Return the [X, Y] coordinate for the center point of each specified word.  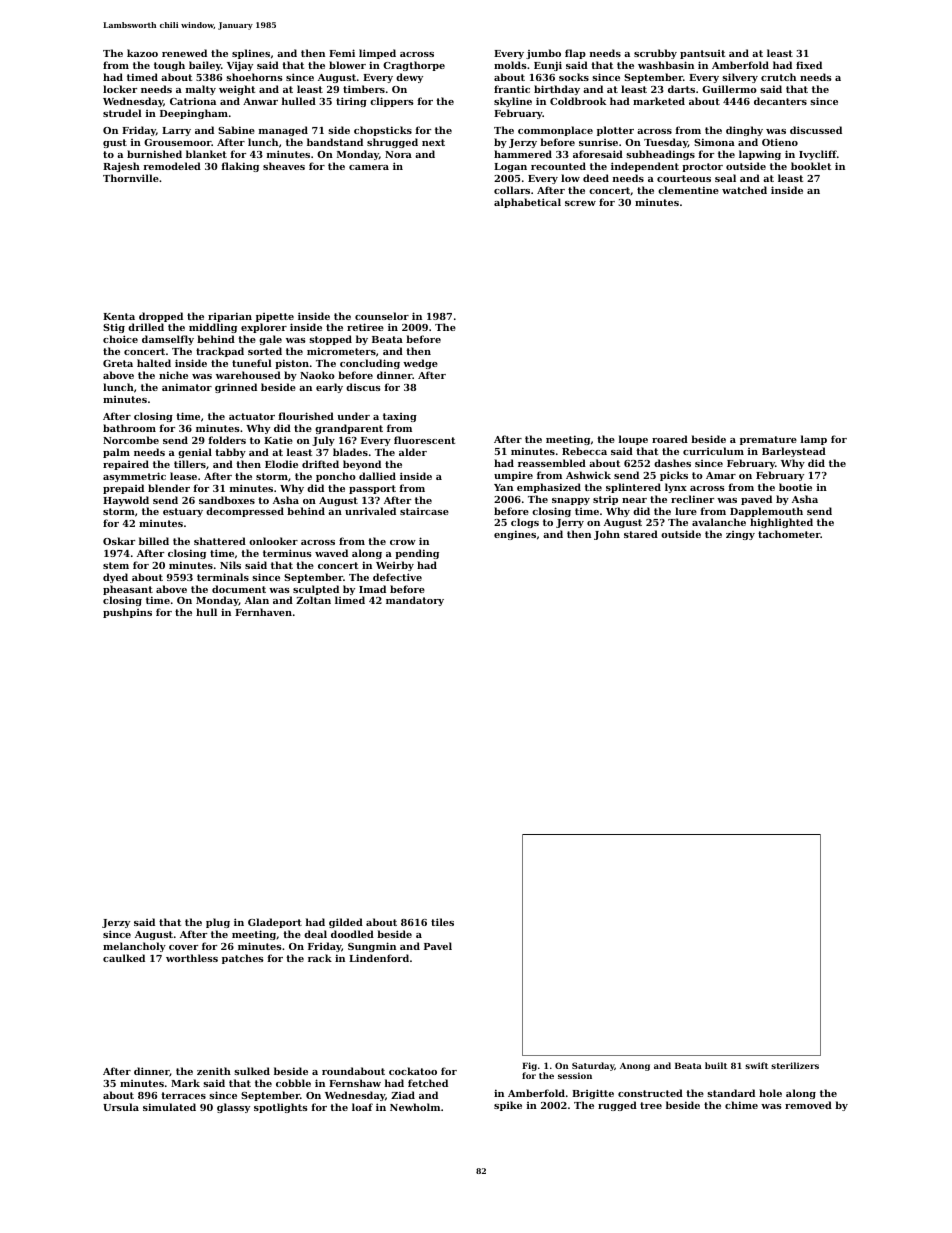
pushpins [127, 613]
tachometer [789, 534]
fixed [809, 65]
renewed [184, 53]
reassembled [552, 463]
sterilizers [795, 1065]
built [716, 1065]
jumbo [543, 54]
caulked [124, 958]
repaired [126, 465]
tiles [442, 922]
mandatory [415, 601]
